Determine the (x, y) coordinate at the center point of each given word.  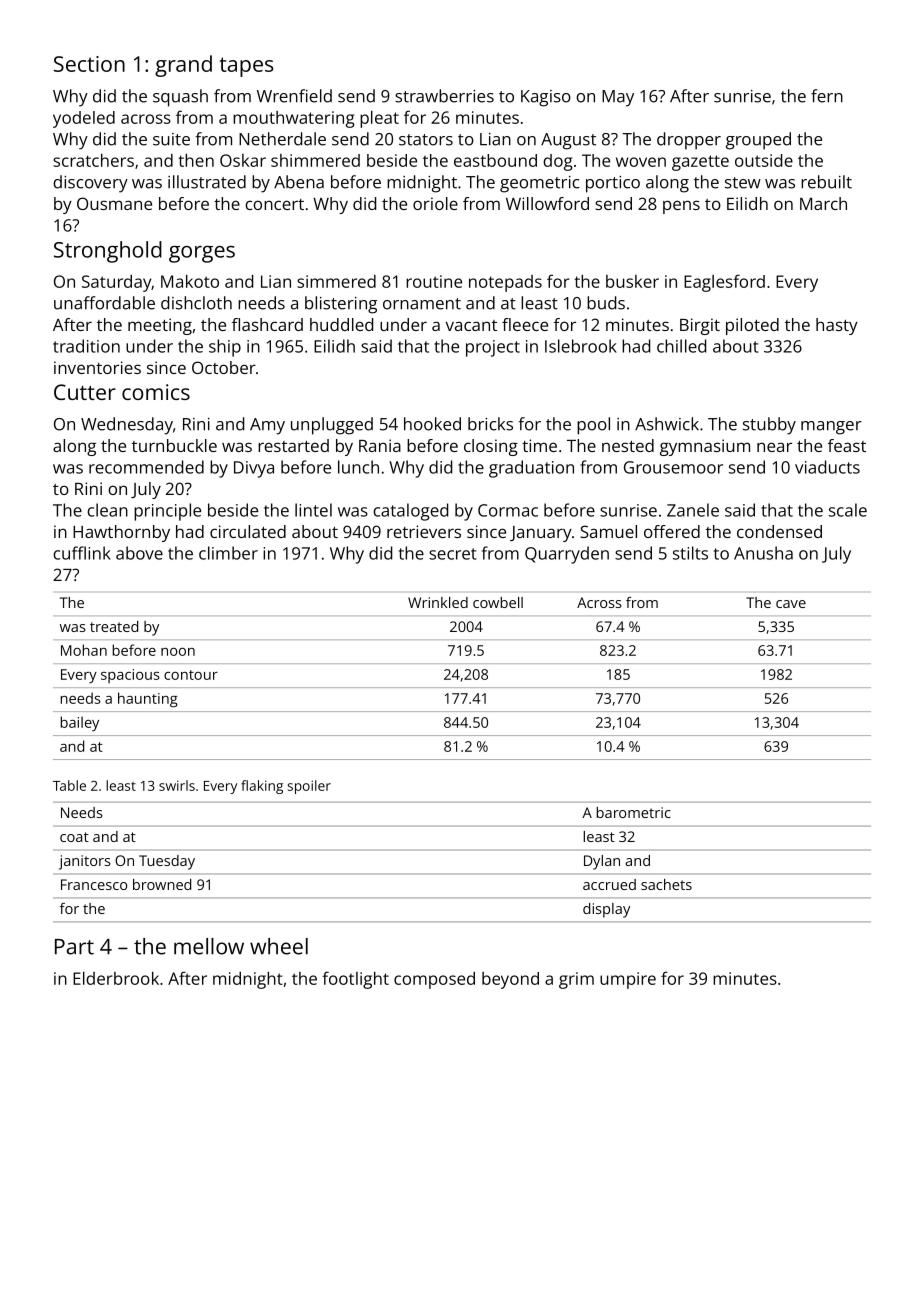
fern (827, 96)
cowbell (498, 602)
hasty (837, 326)
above (139, 553)
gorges (202, 254)
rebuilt (826, 182)
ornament (422, 304)
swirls (177, 785)
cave (791, 604)
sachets (666, 884)
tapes (247, 67)
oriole (435, 203)
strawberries (444, 96)
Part (74, 947)
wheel (279, 946)
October (224, 367)
